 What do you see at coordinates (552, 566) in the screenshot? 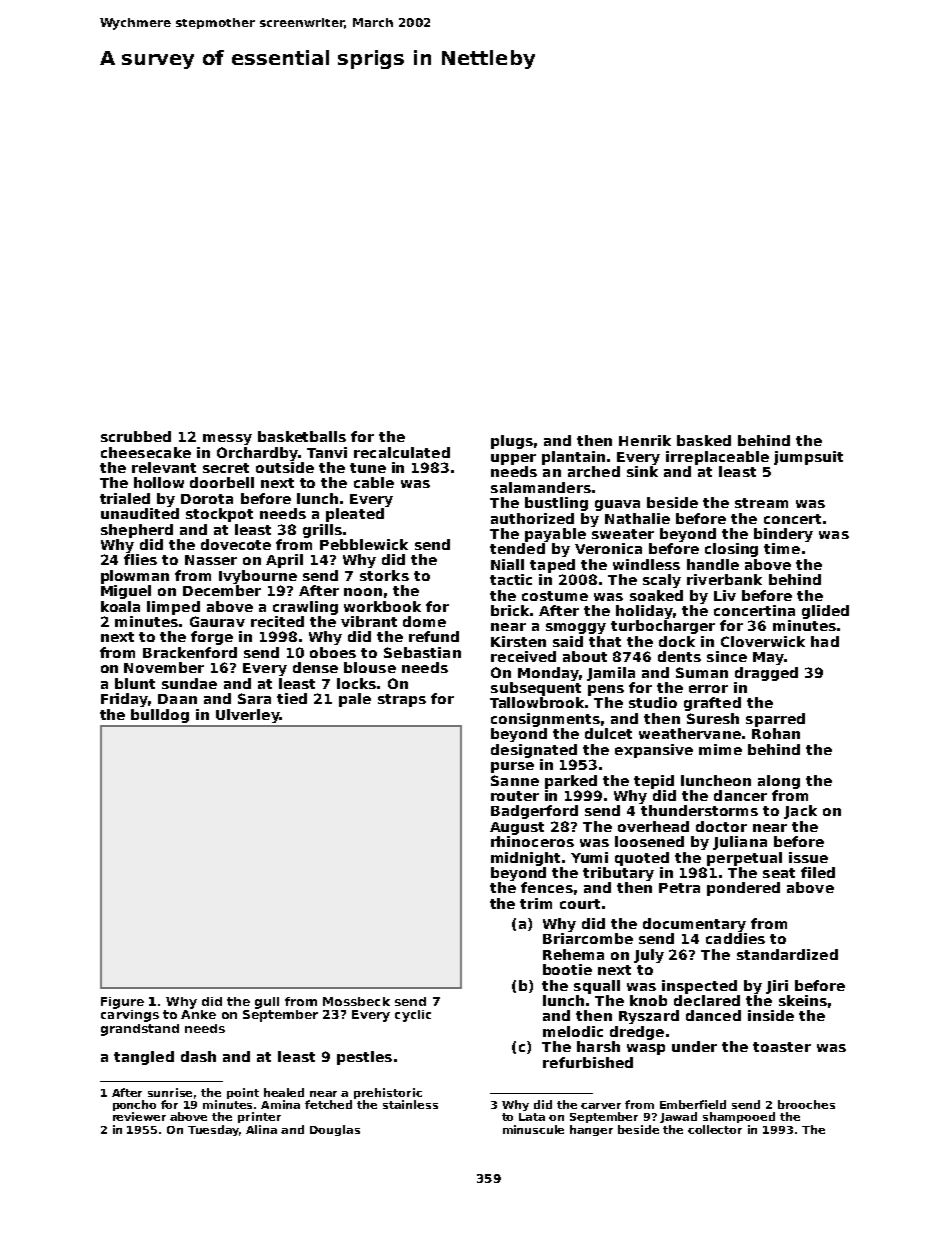
I see `taped` at bounding box center [552, 566].
